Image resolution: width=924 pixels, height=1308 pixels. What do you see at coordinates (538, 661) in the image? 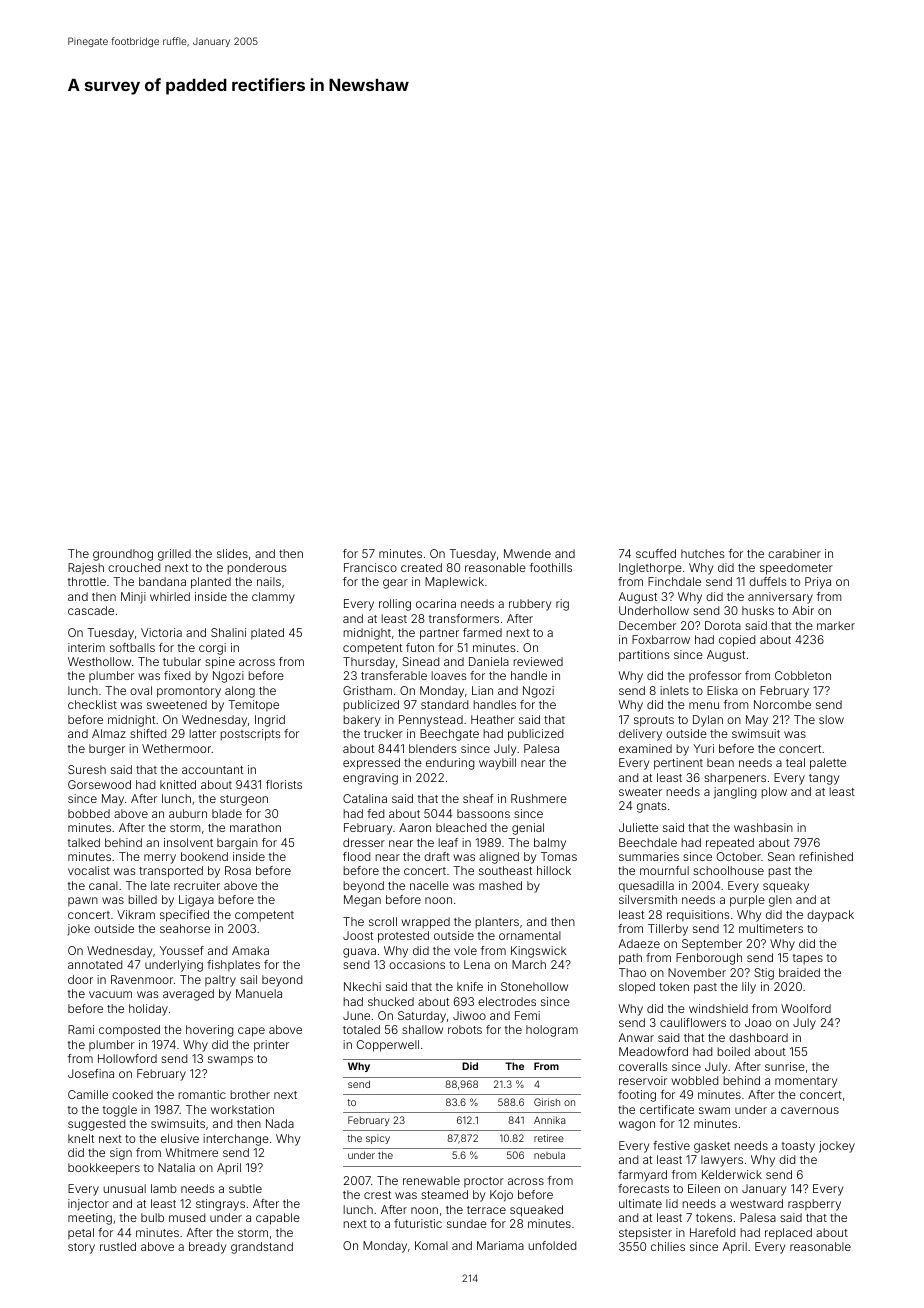
I see `reviewed` at bounding box center [538, 661].
